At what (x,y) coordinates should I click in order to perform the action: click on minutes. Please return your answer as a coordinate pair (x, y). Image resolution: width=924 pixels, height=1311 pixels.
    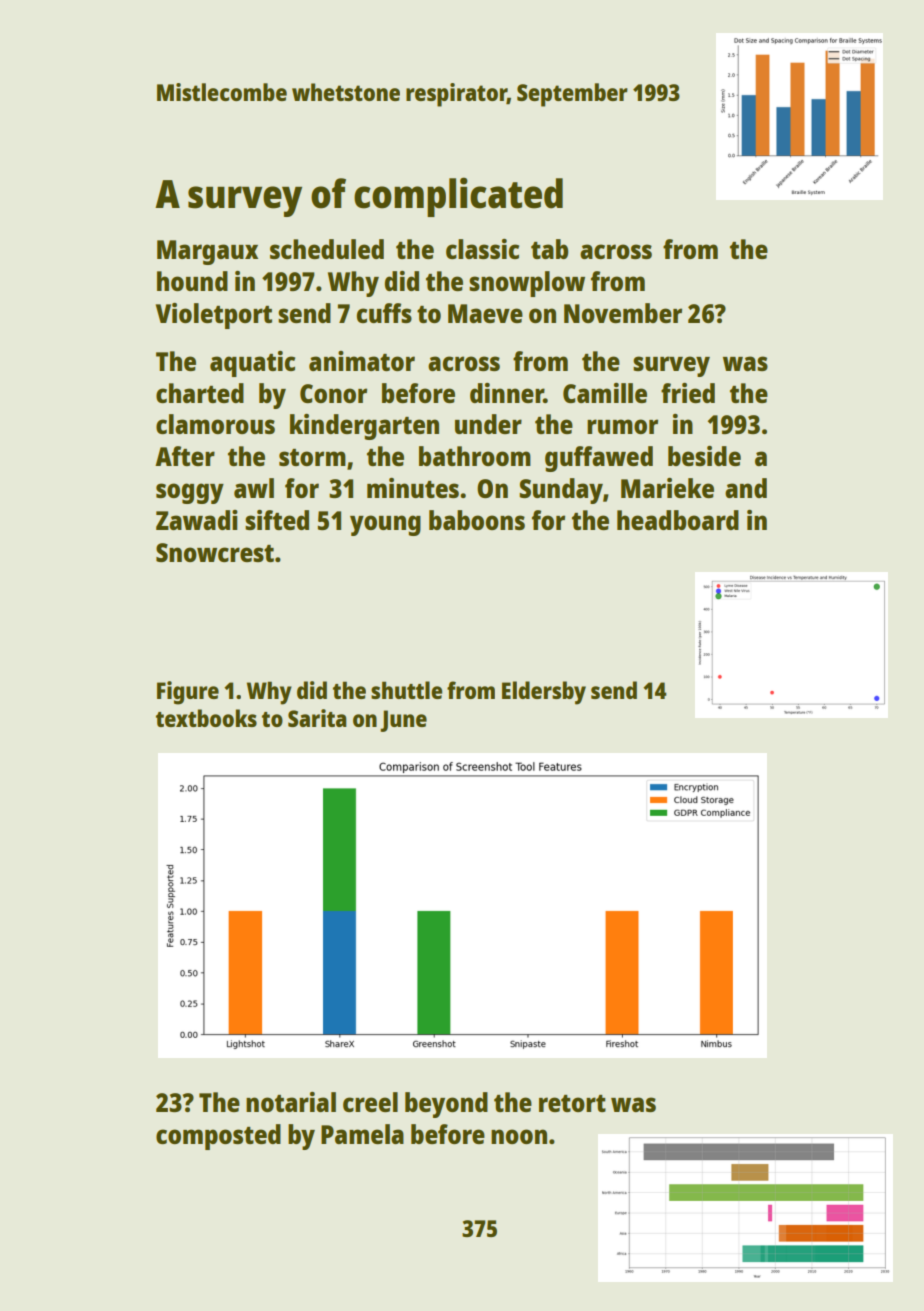
    Looking at the image, I should click on (413, 488).
